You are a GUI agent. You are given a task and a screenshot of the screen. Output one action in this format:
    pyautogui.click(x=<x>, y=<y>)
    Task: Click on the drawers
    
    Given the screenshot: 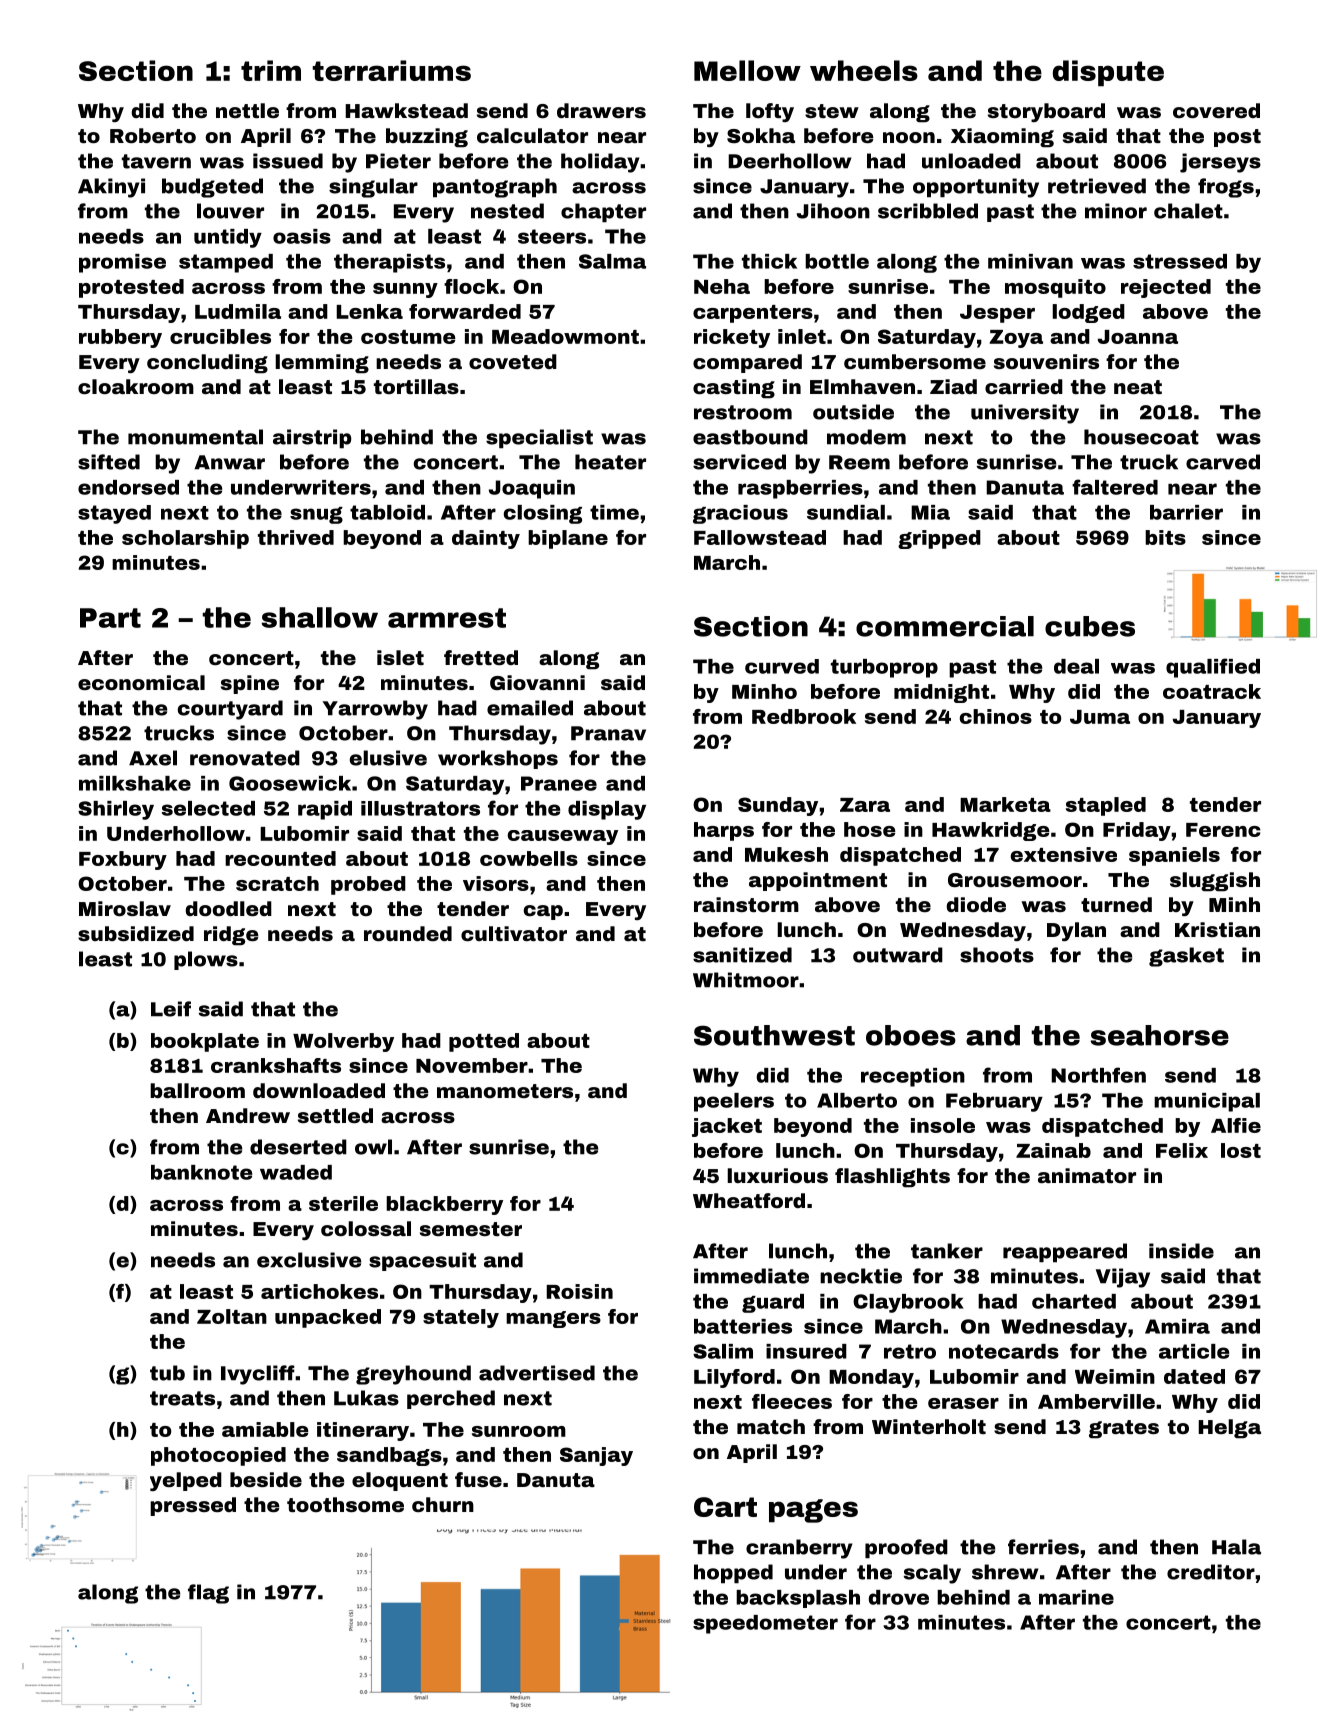 What is the action you would take?
    pyautogui.click(x=601, y=110)
